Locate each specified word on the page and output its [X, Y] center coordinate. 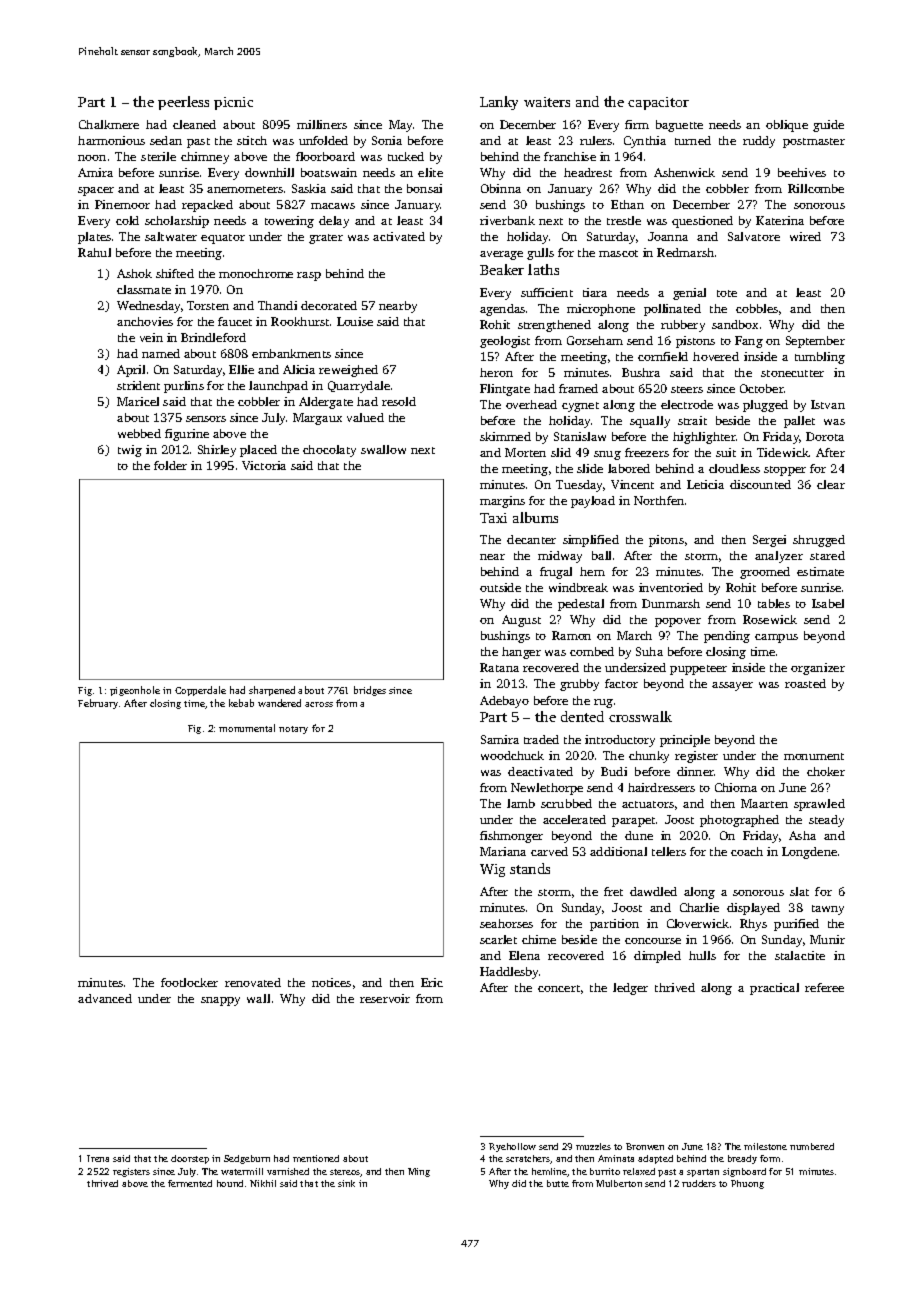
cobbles [757, 308]
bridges [370, 691]
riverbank [507, 220]
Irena [98, 1158]
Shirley [217, 451]
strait [692, 420]
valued [365, 417]
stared [827, 555]
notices [331, 982]
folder [170, 465]
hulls [702, 955]
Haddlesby [510, 973]
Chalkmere [109, 124]
